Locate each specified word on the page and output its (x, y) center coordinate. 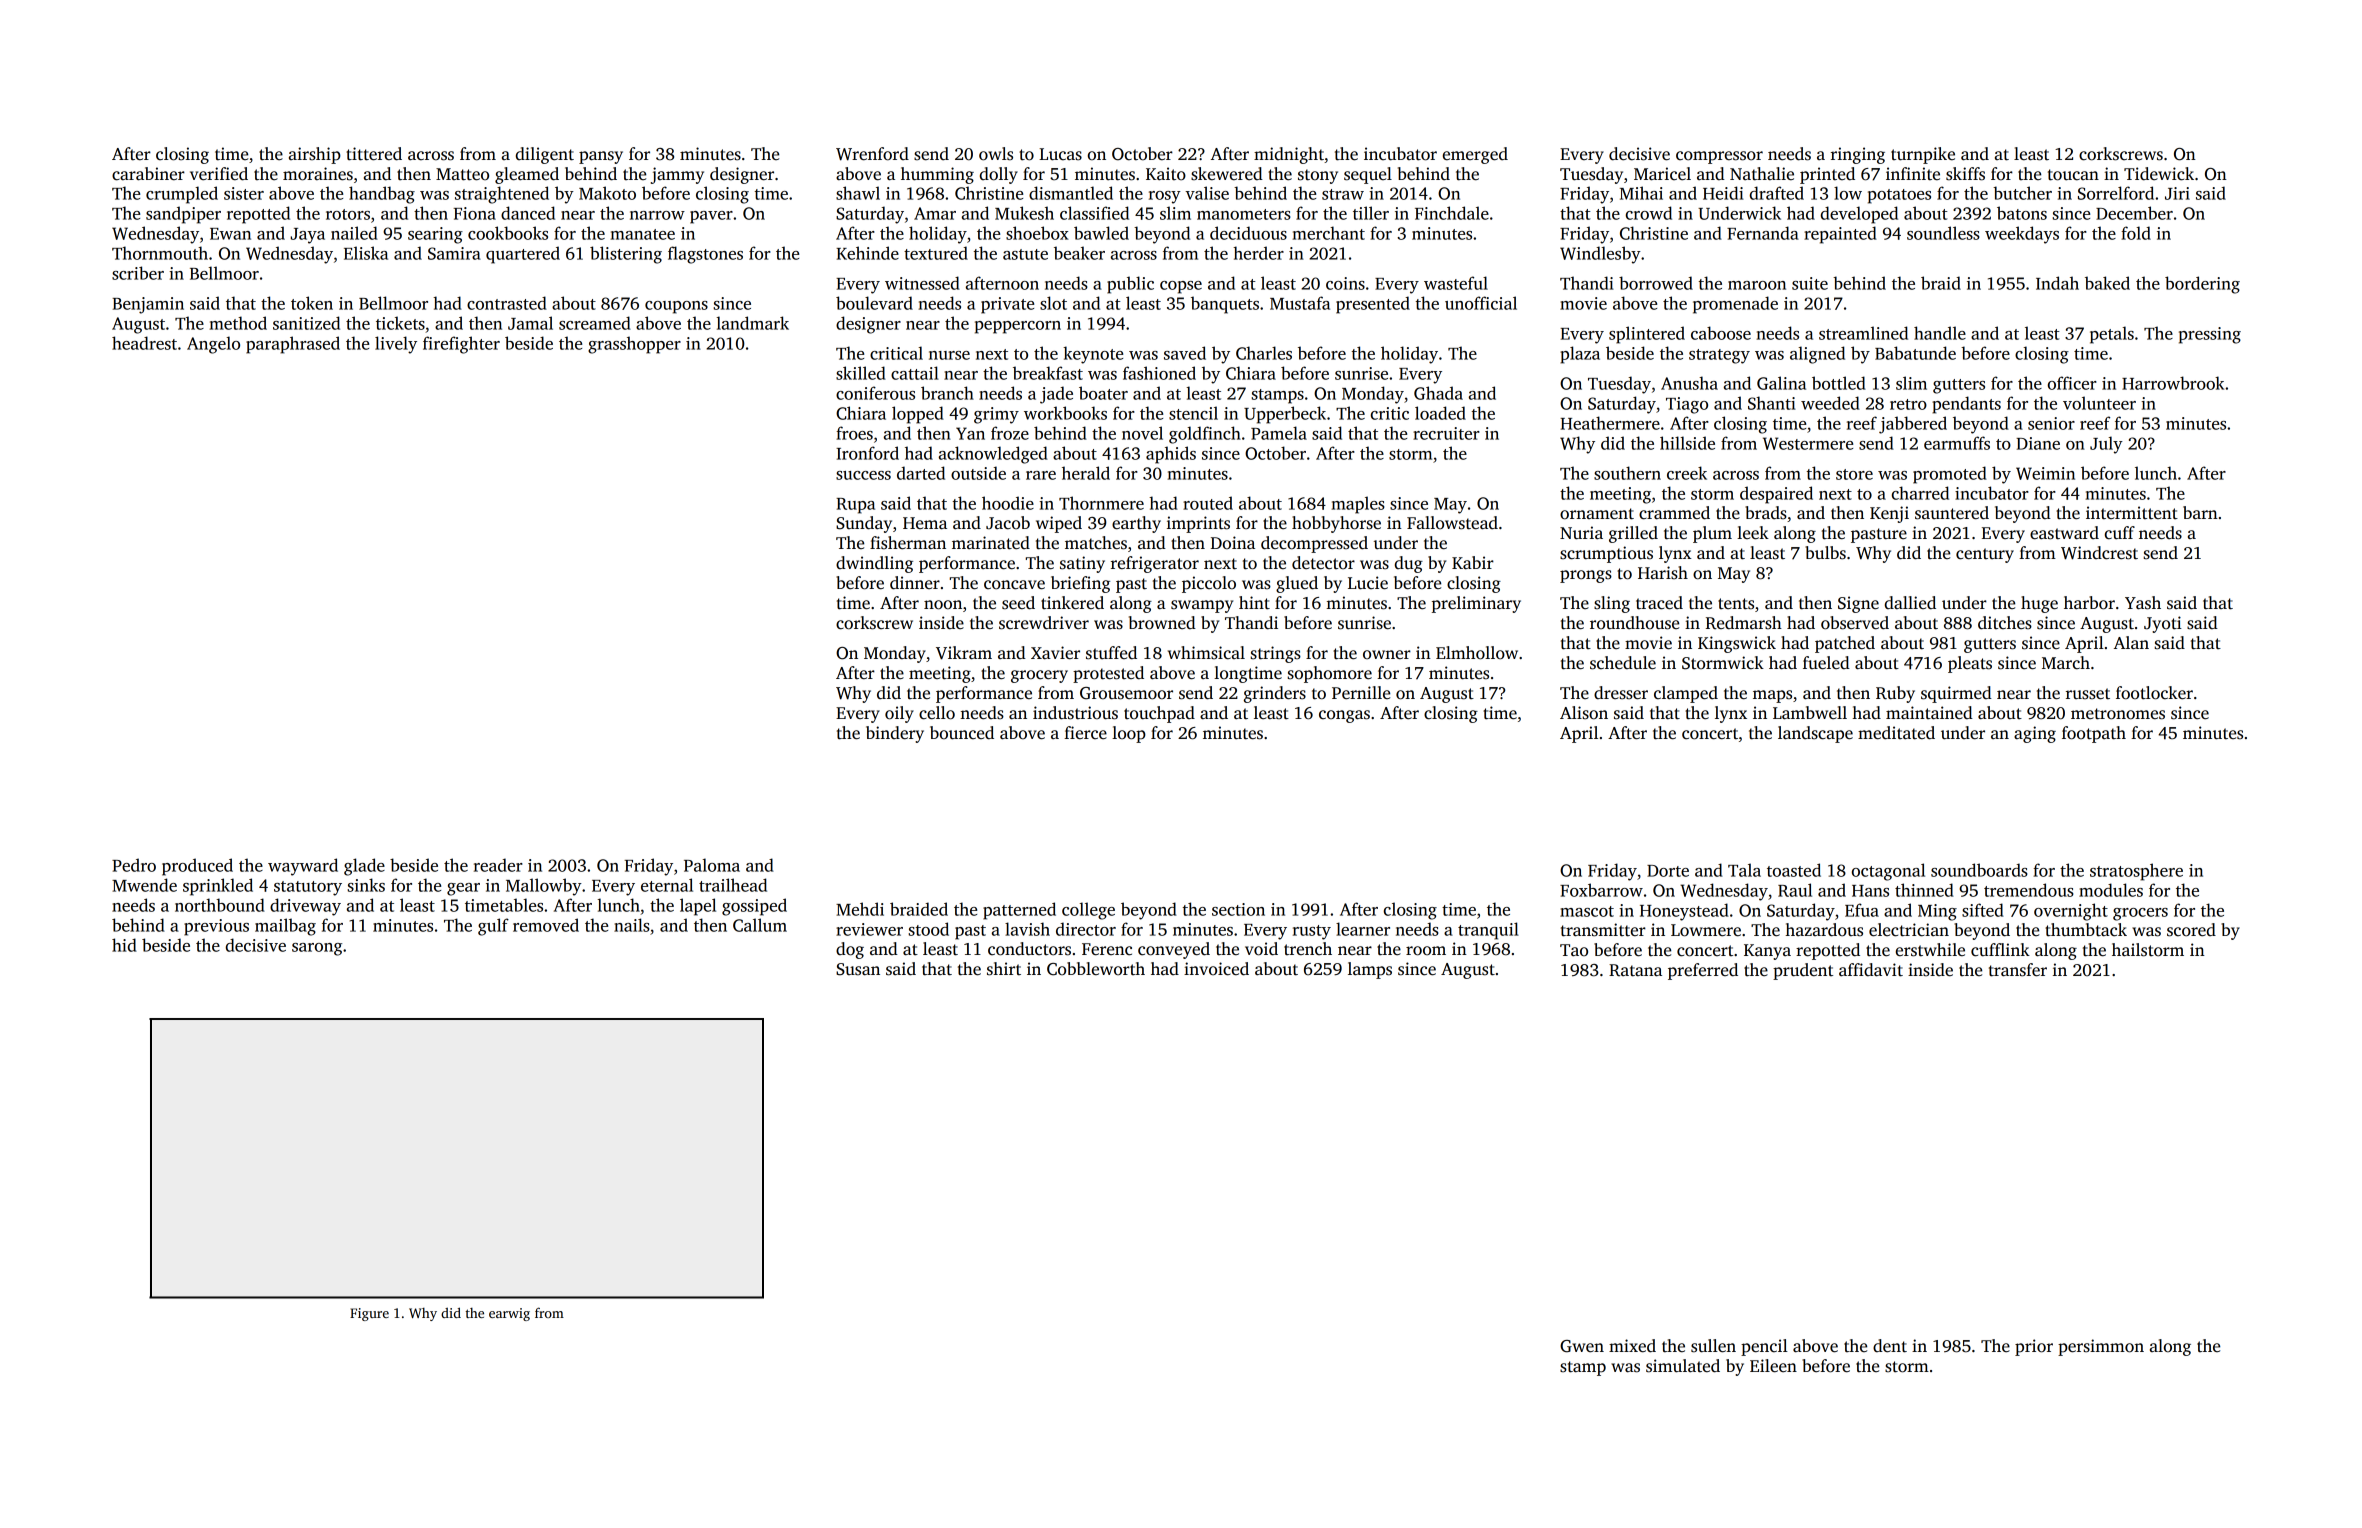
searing (435, 235)
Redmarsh (1744, 623)
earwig (509, 1314)
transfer (2018, 970)
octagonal (1888, 872)
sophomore (1329, 674)
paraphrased (293, 345)
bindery (895, 734)
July (2106, 445)
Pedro (134, 865)
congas (1344, 716)
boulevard (874, 303)
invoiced (1216, 969)
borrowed (1656, 283)
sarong (317, 949)
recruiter (1446, 433)
